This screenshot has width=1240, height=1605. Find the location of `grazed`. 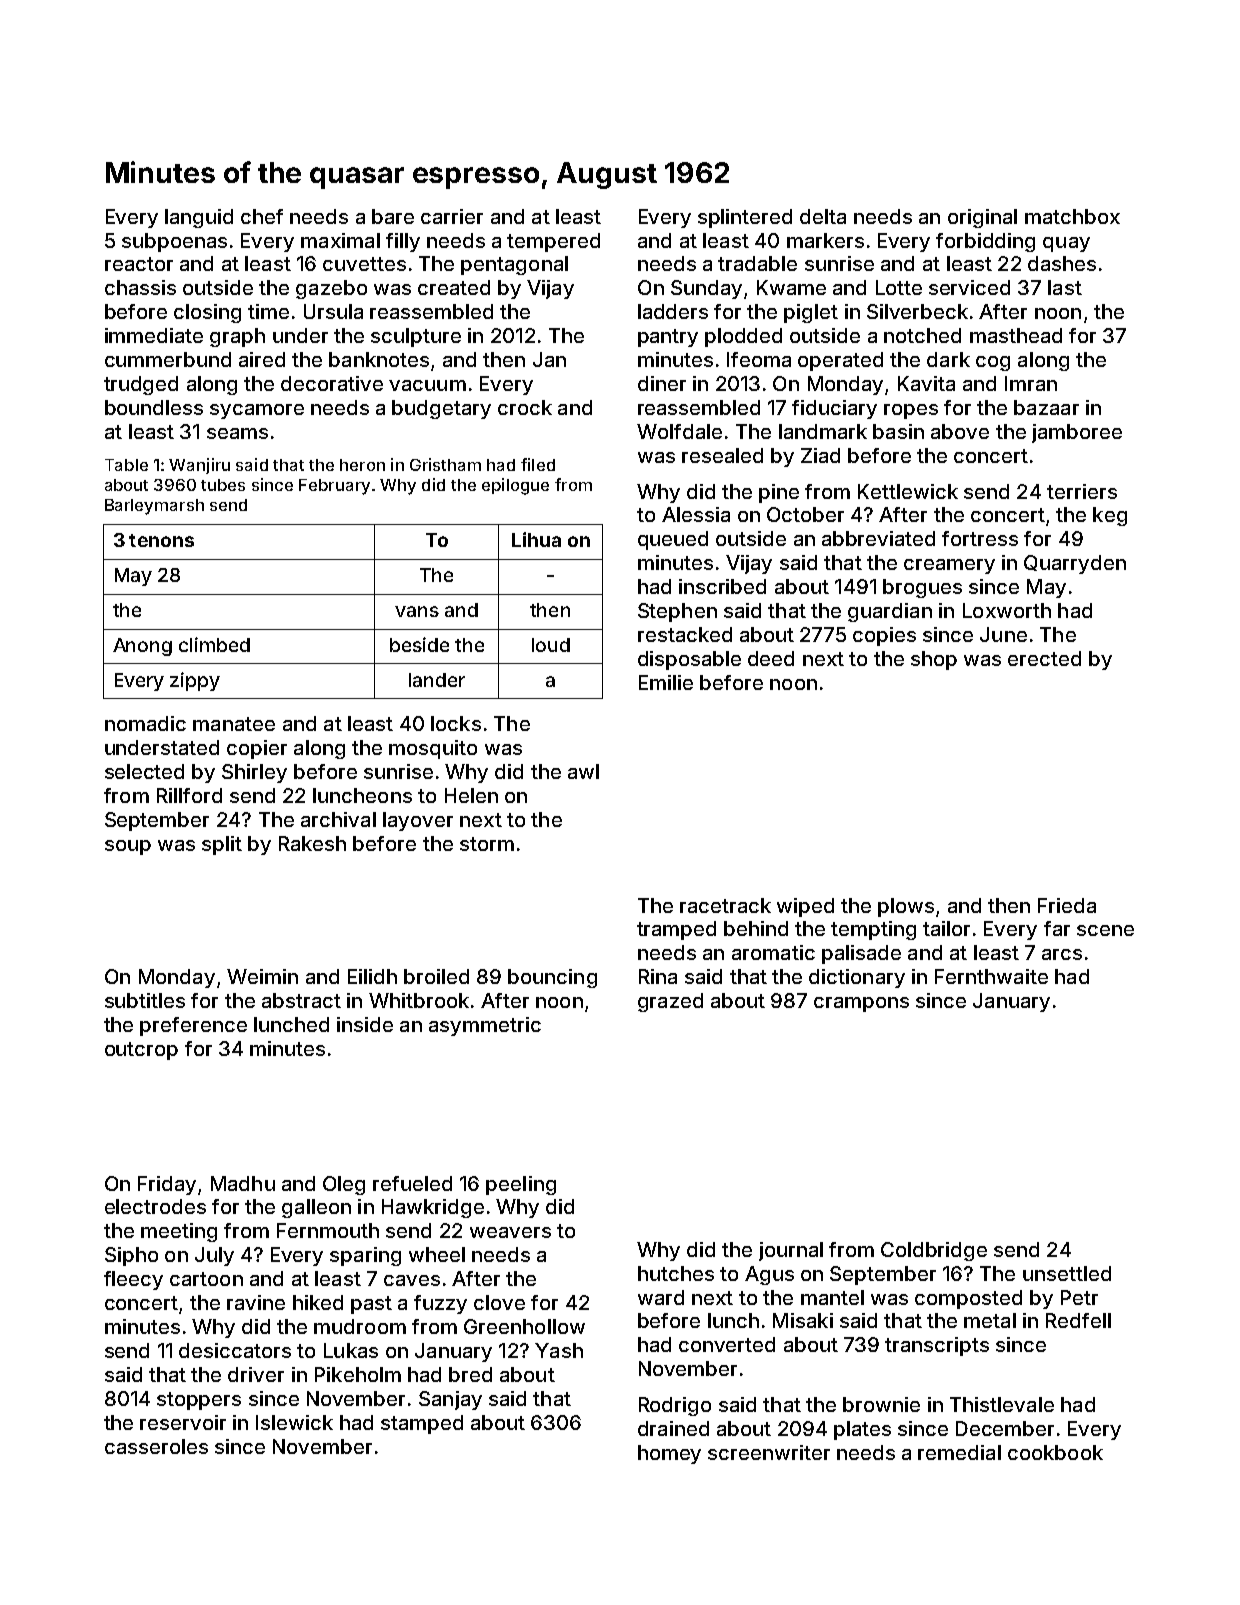

grazed is located at coordinates (670, 1002).
